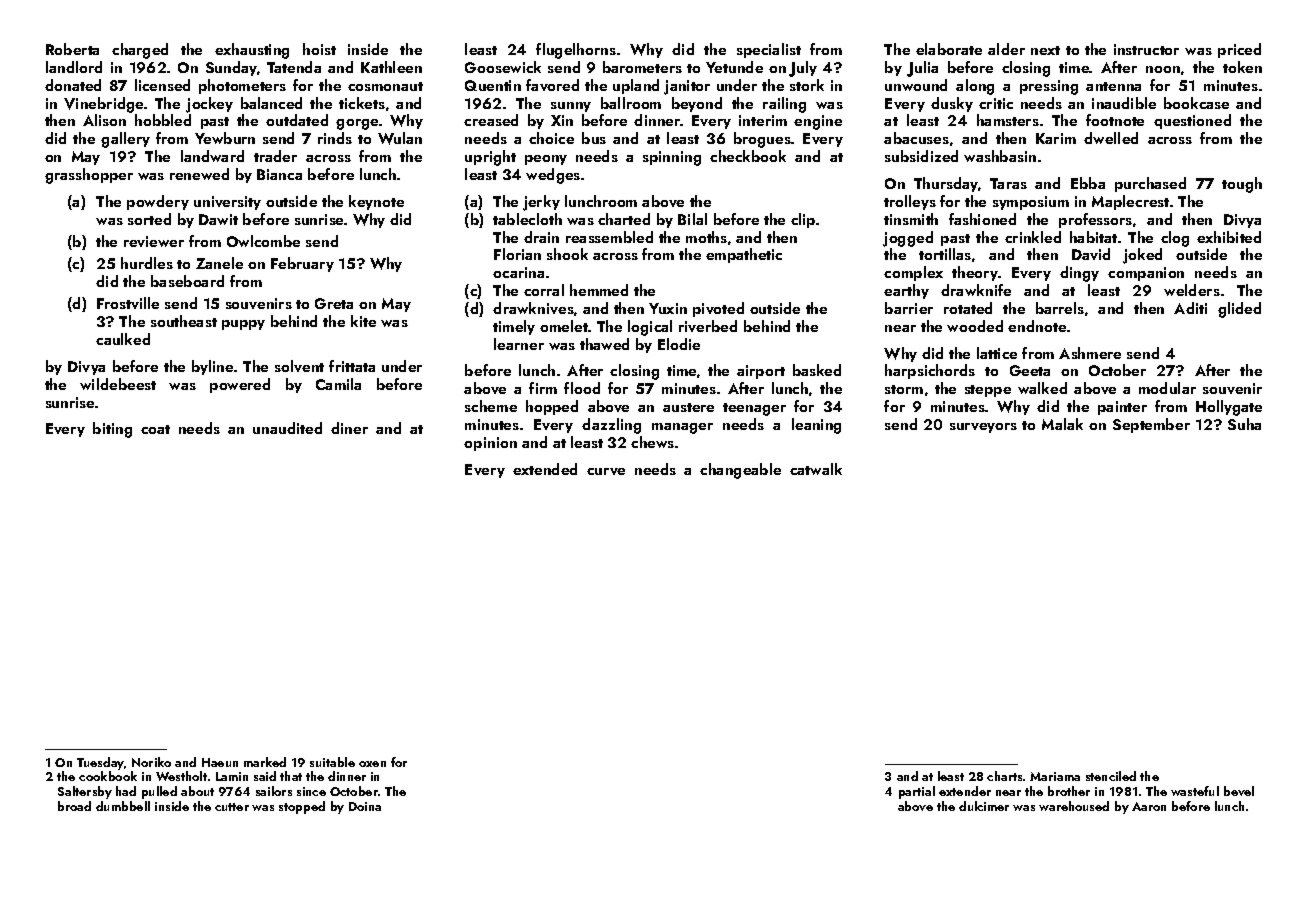  I want to click on stenciled, so click(1111, 776).
